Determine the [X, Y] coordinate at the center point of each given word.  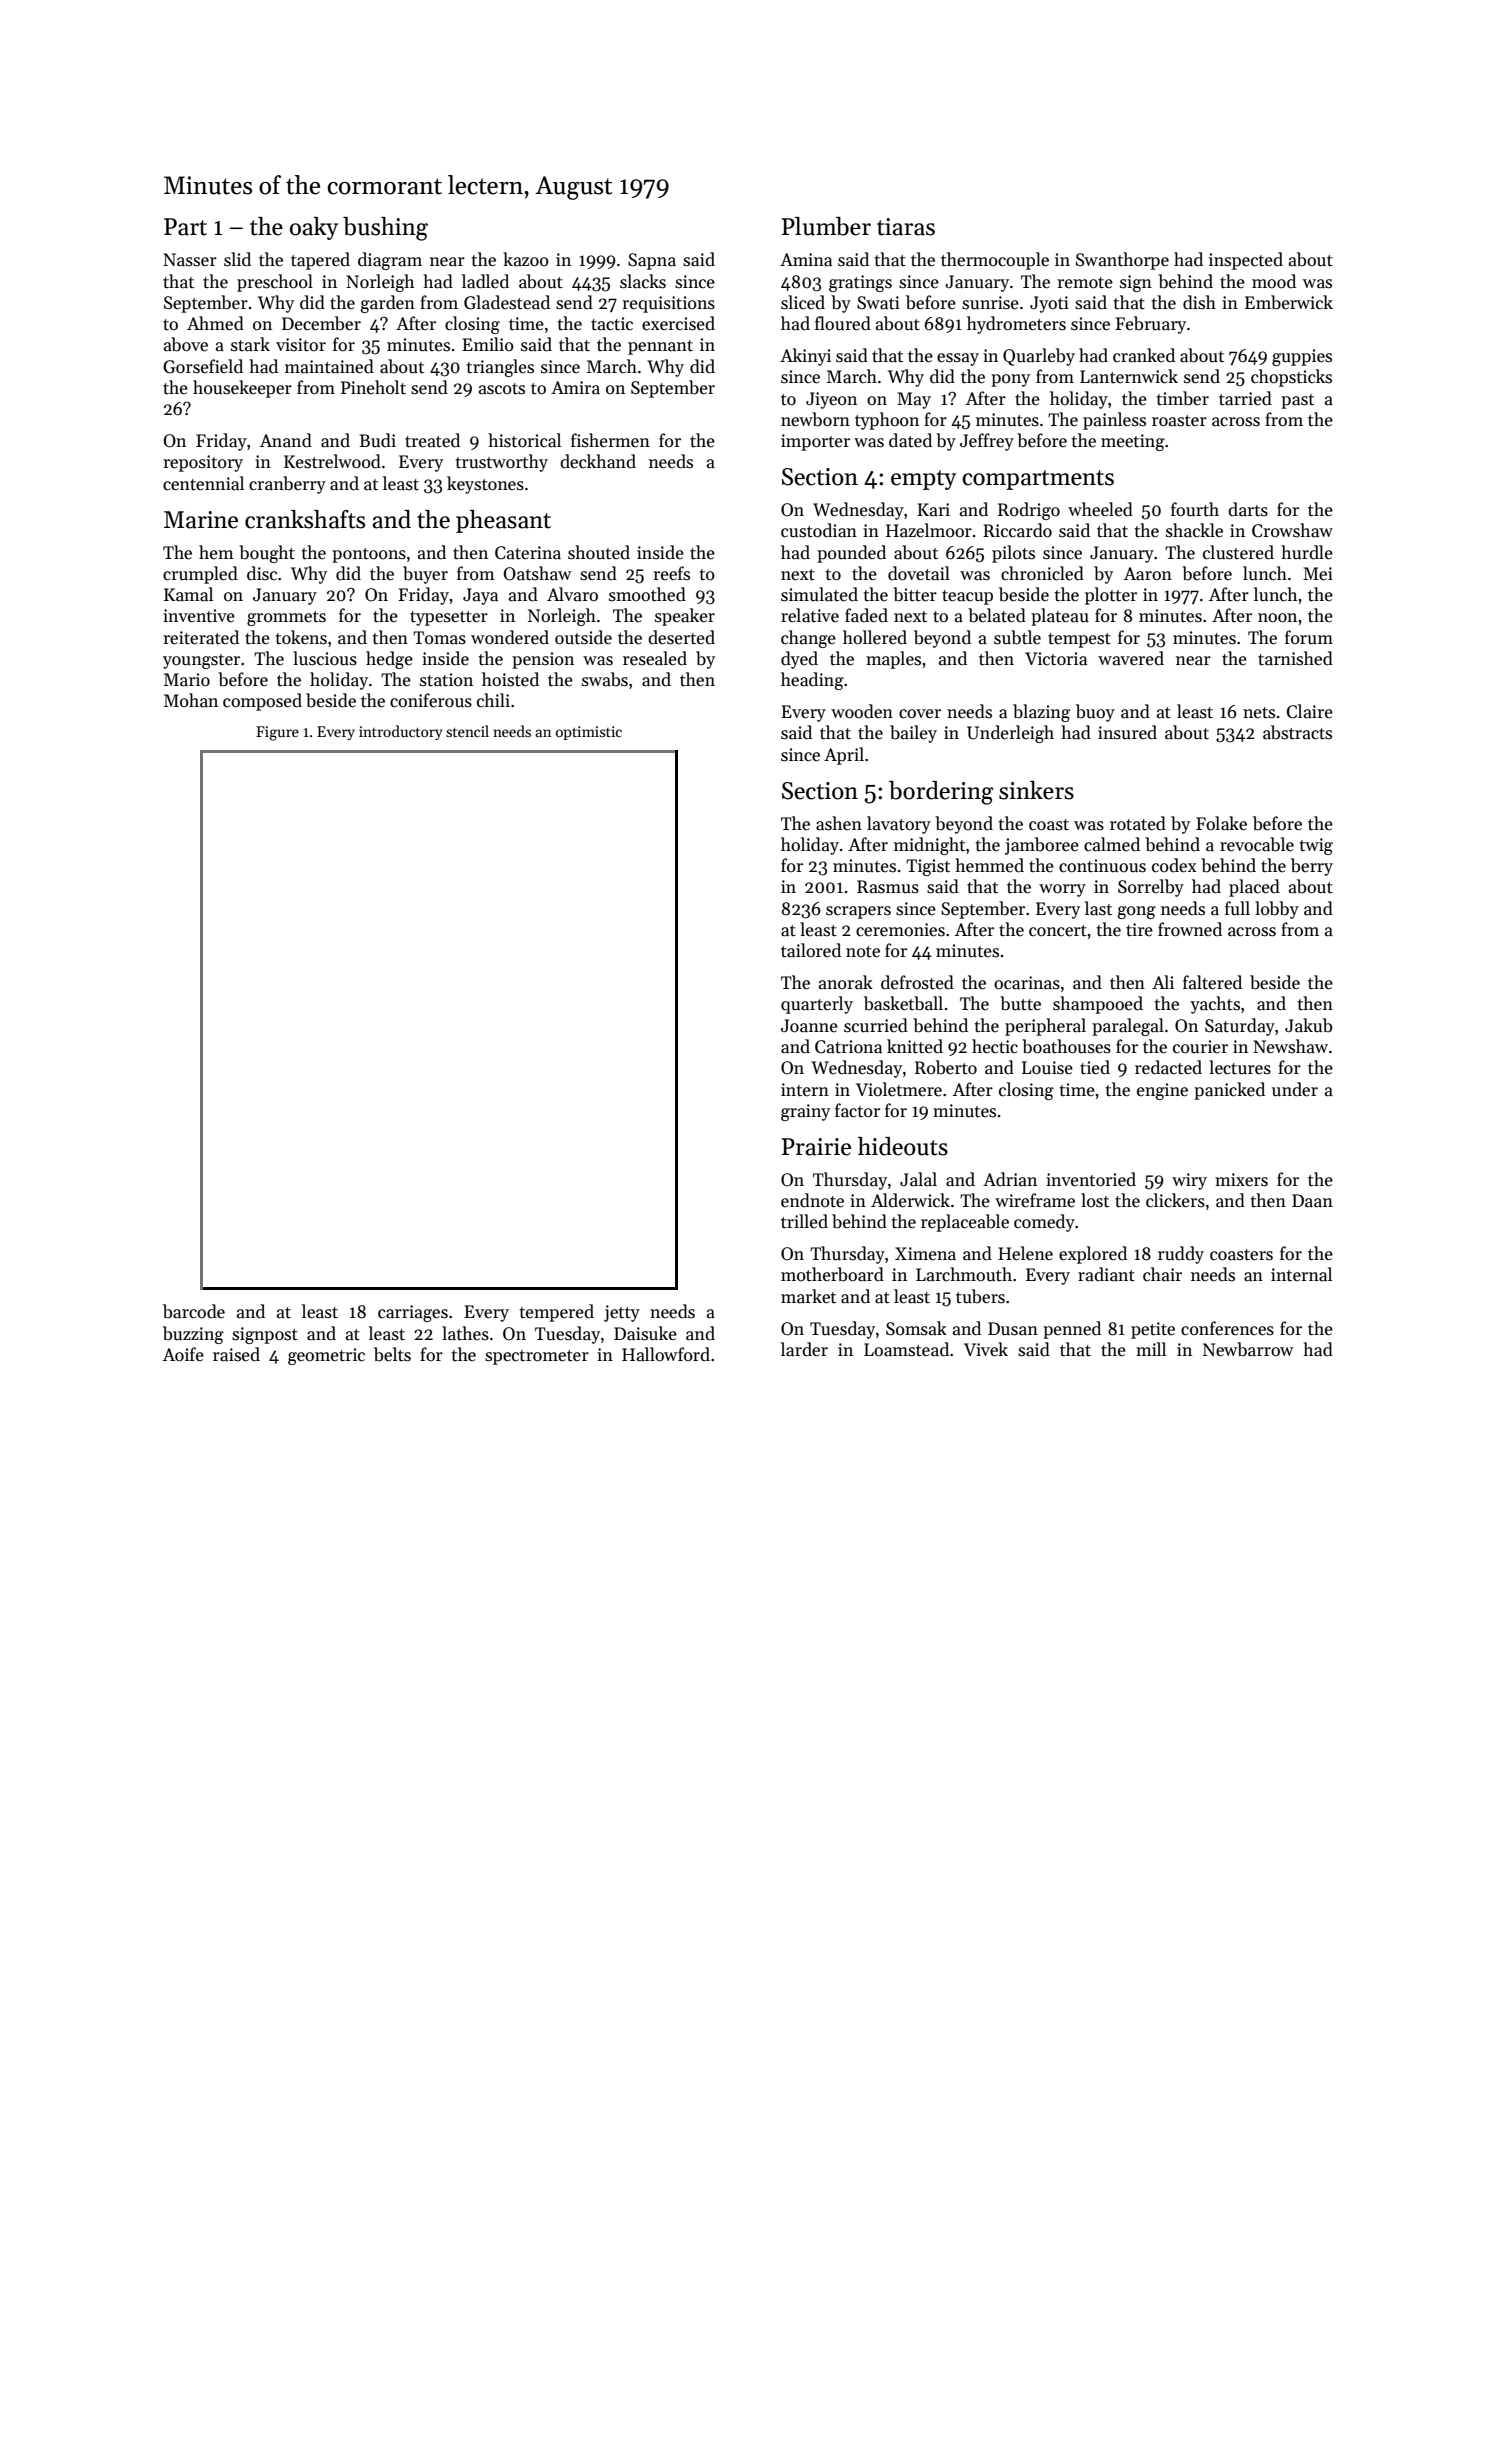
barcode [194, 1311]
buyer [425, 575]
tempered [557, 1313]
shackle [1194, 530]
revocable [1257, 844]
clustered [1238, 552]
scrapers [858, 912]
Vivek [986, 1349]
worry [1062, 890]
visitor [301, 345]
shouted [599, 552]
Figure [277, 733]
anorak [846, 982]
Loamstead [906, 1349]
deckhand [598, 461]
